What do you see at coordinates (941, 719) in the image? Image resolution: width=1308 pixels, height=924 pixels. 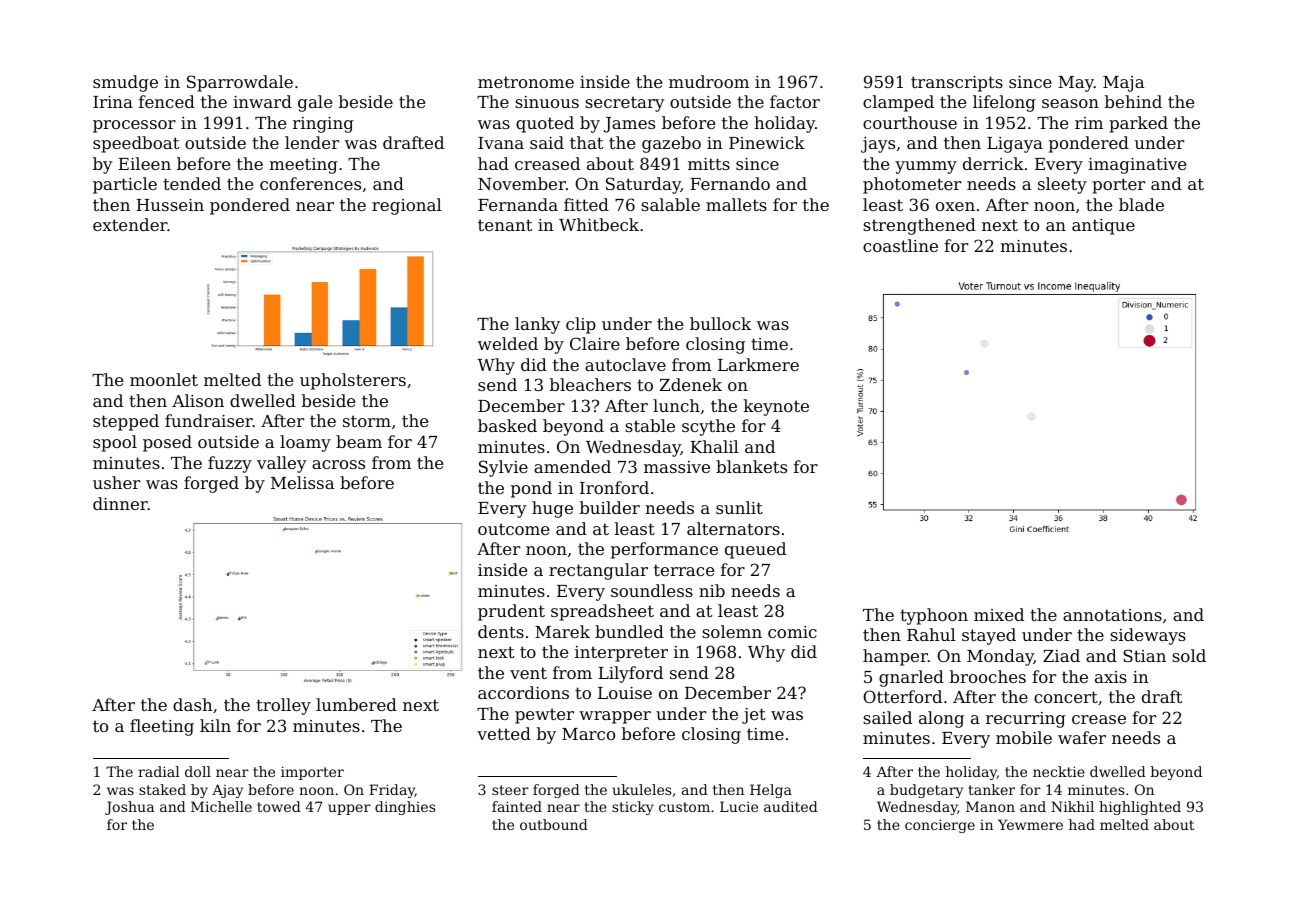 I see `along` at bounding box center [941, 719].
